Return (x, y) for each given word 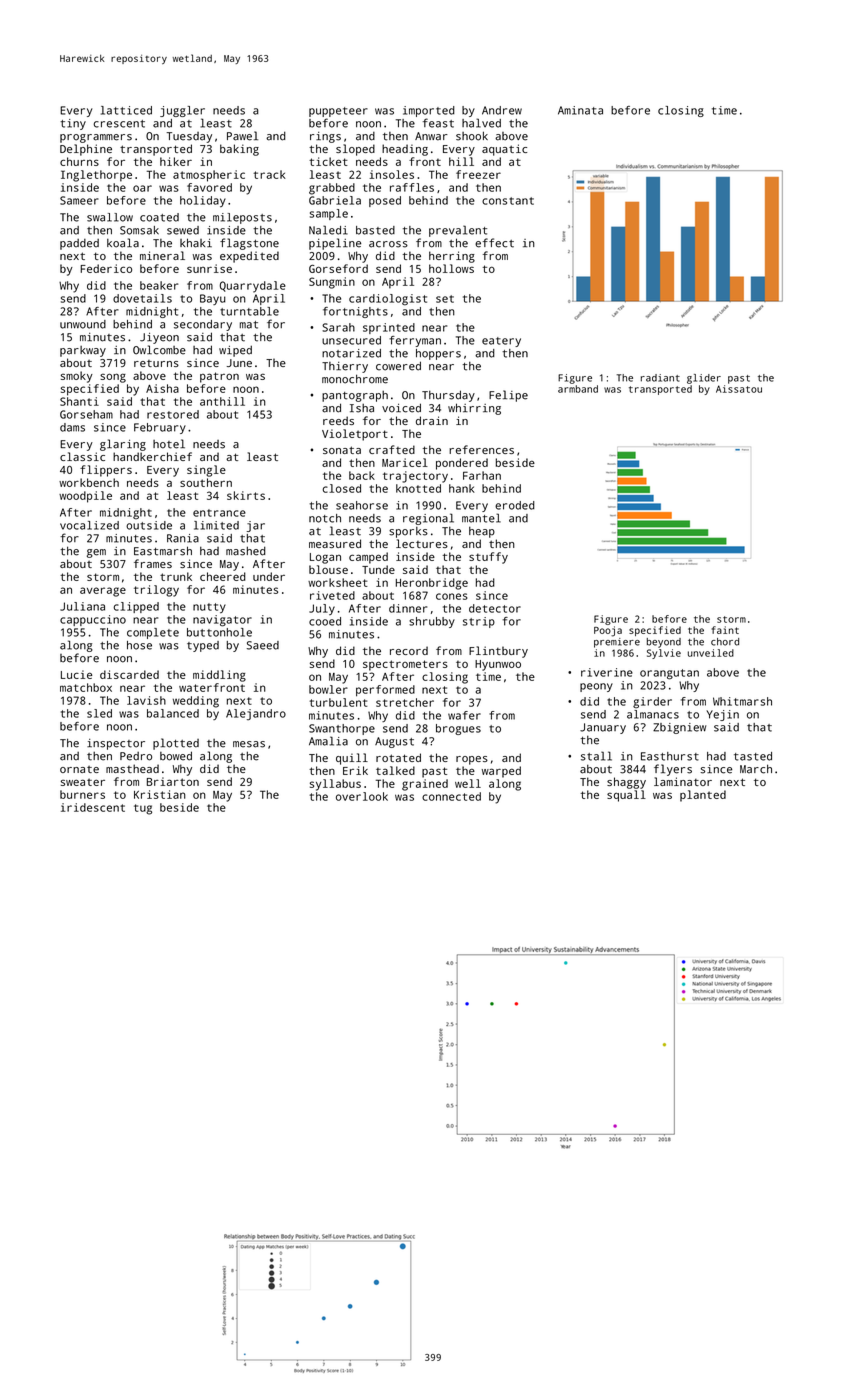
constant (508, 201)
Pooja (608, 631)
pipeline (335, 244)
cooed (325, 621)
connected (451, 796)
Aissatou (739, 389)
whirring (474, 409)
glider (704, 379)
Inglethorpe (96, 176)
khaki (196, 243)
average (103, 592)
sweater (83, 782)
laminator (683, 781)
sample (329, 214)
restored (173, 414)
